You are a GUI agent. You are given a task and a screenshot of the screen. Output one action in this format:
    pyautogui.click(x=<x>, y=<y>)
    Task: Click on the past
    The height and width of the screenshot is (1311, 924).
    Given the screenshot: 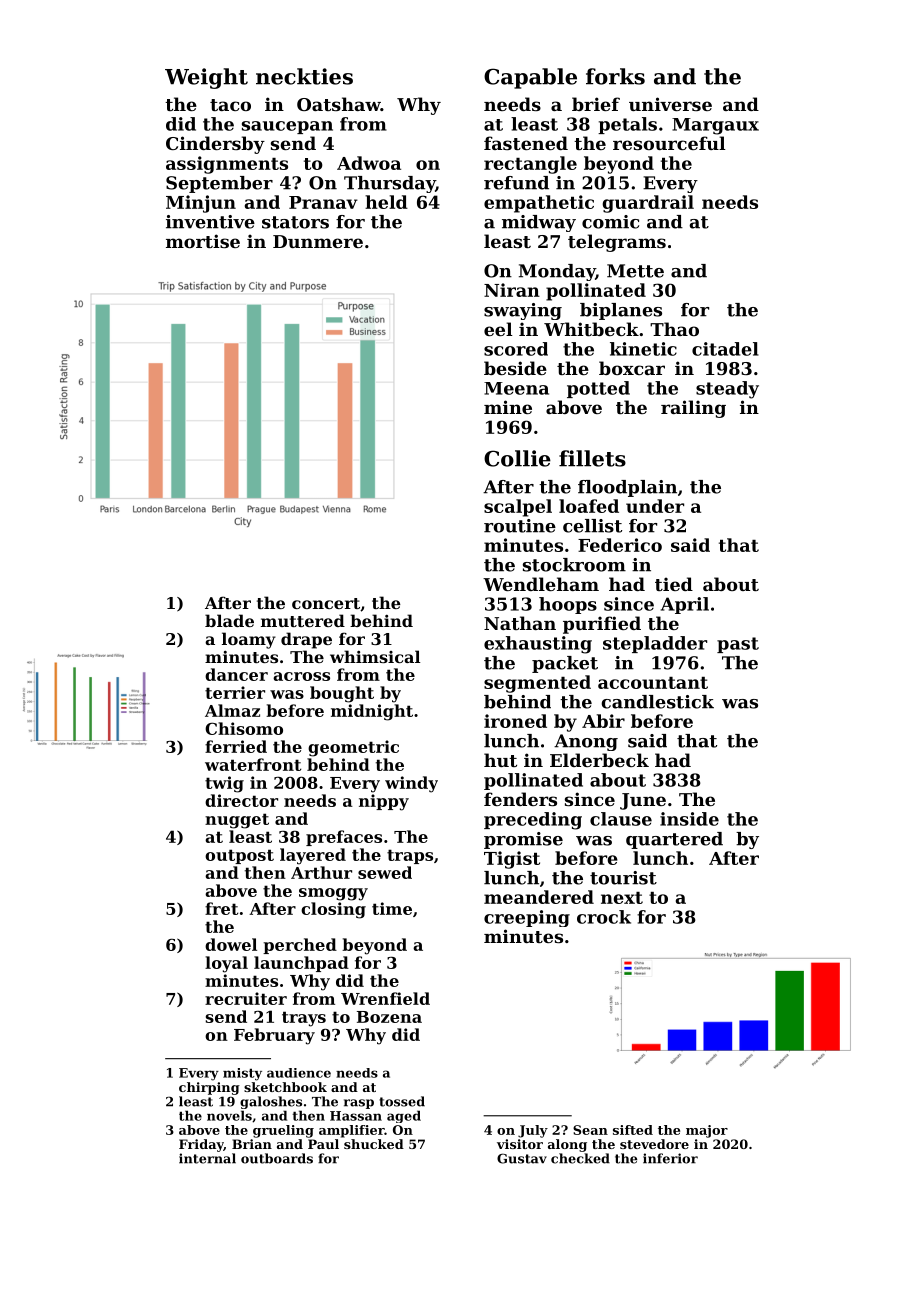 What is the action you would take?
    pyautogui.click(x=738, y=645)
